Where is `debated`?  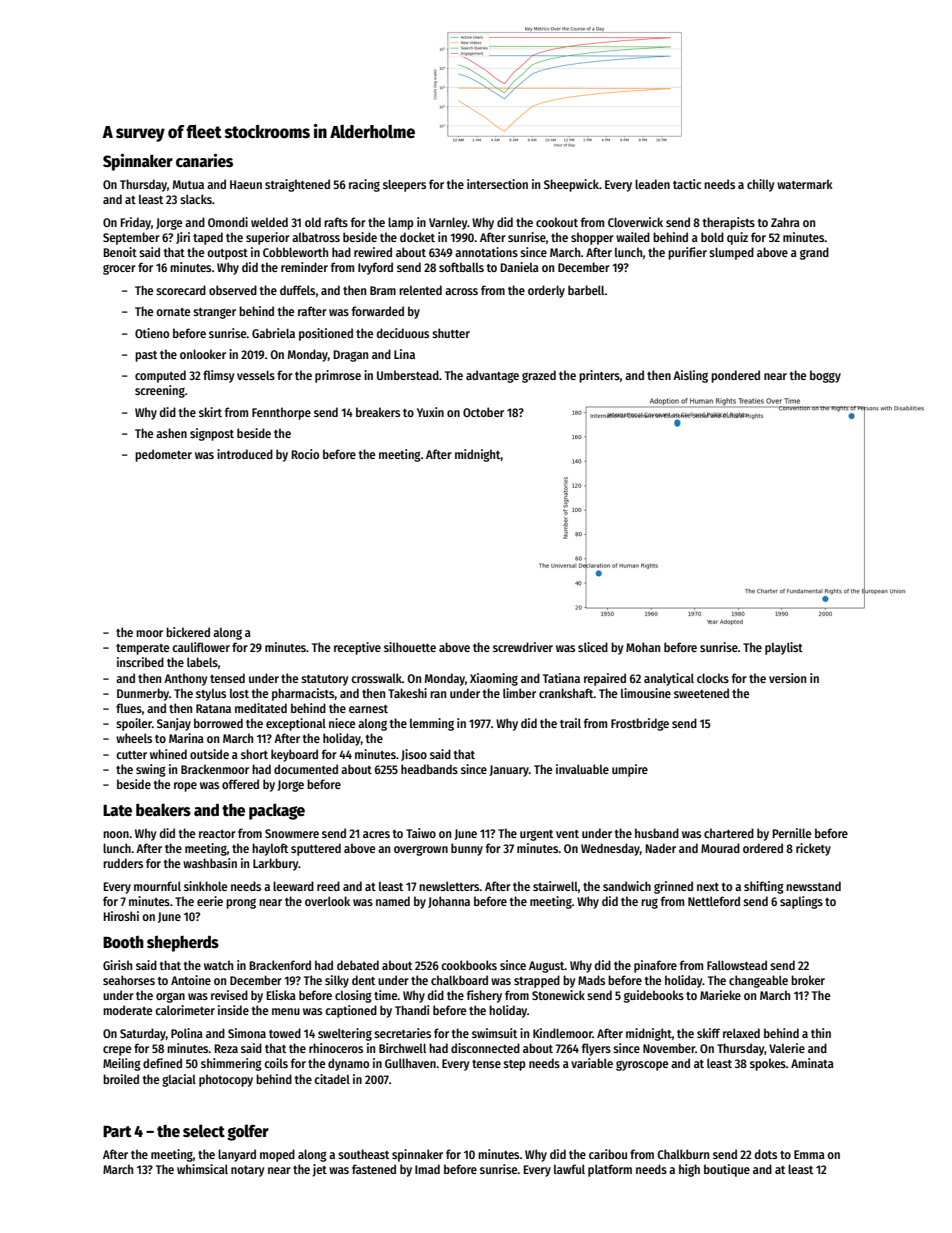
debated is located at coordinates (358, 965).
